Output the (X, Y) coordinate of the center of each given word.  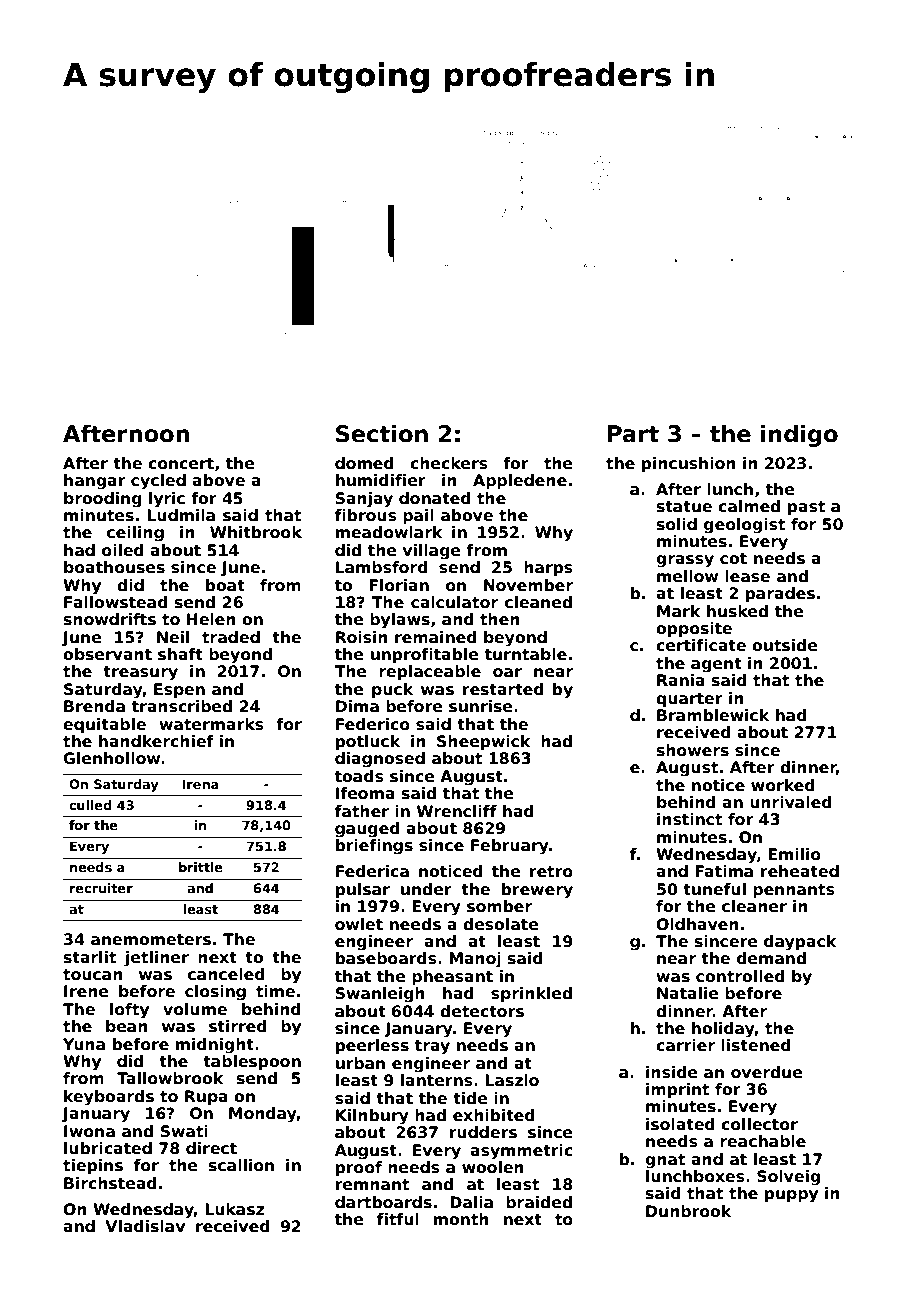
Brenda (94, 706)
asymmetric (521, 1152)
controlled (740, 976)
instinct (689, 819)
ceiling (135, 534)
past (806, 508)
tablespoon (252, 1062)
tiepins (93, 1166)
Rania (681, 680)
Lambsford (382, 567)
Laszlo (512, 1080)
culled (90, 805)
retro (551, 872)
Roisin (362, 637)
